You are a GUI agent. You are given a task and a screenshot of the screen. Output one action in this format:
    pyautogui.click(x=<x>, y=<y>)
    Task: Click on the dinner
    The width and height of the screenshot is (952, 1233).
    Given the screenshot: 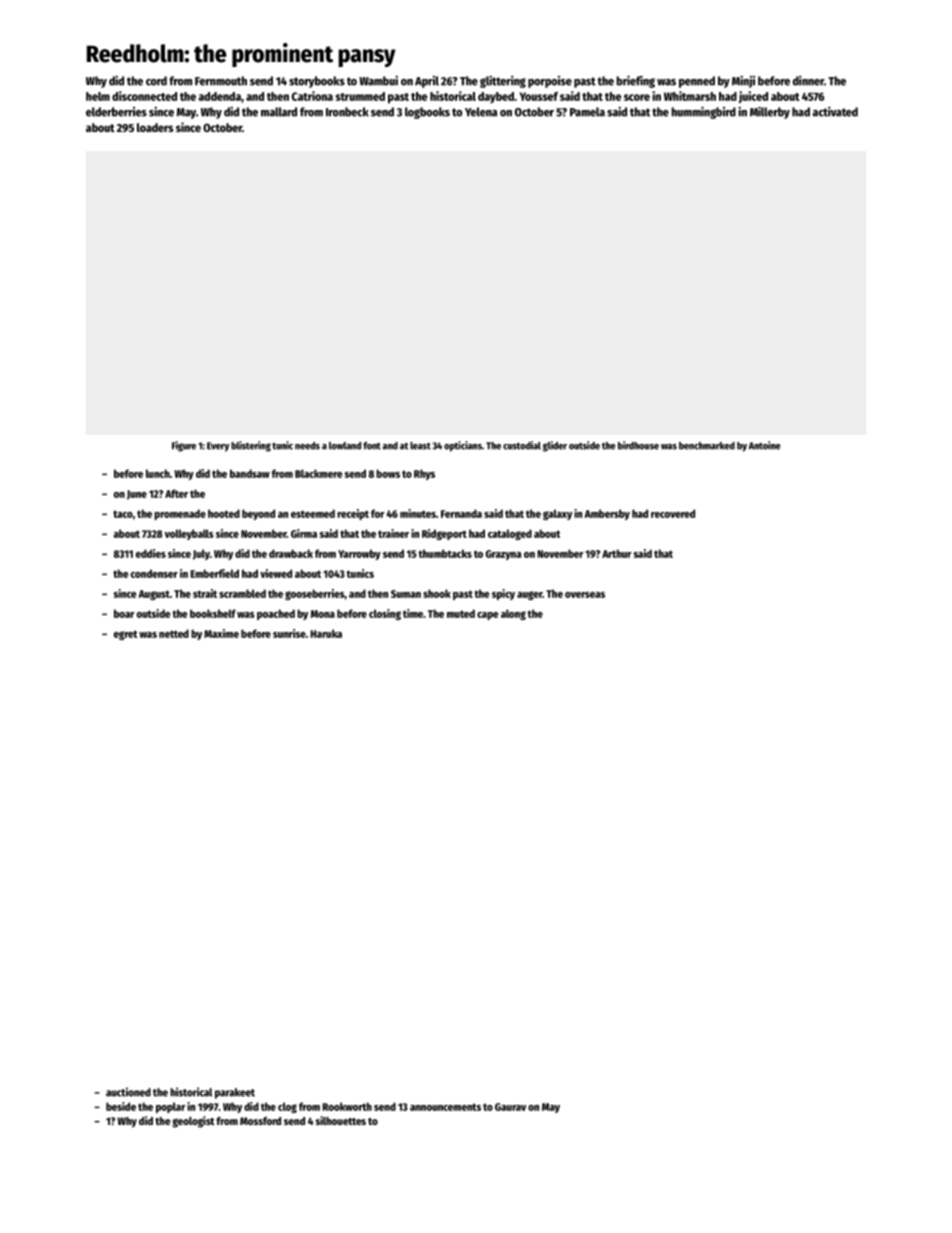 What is the action you would take?
    pyautogui.click(x=808, y=81)
